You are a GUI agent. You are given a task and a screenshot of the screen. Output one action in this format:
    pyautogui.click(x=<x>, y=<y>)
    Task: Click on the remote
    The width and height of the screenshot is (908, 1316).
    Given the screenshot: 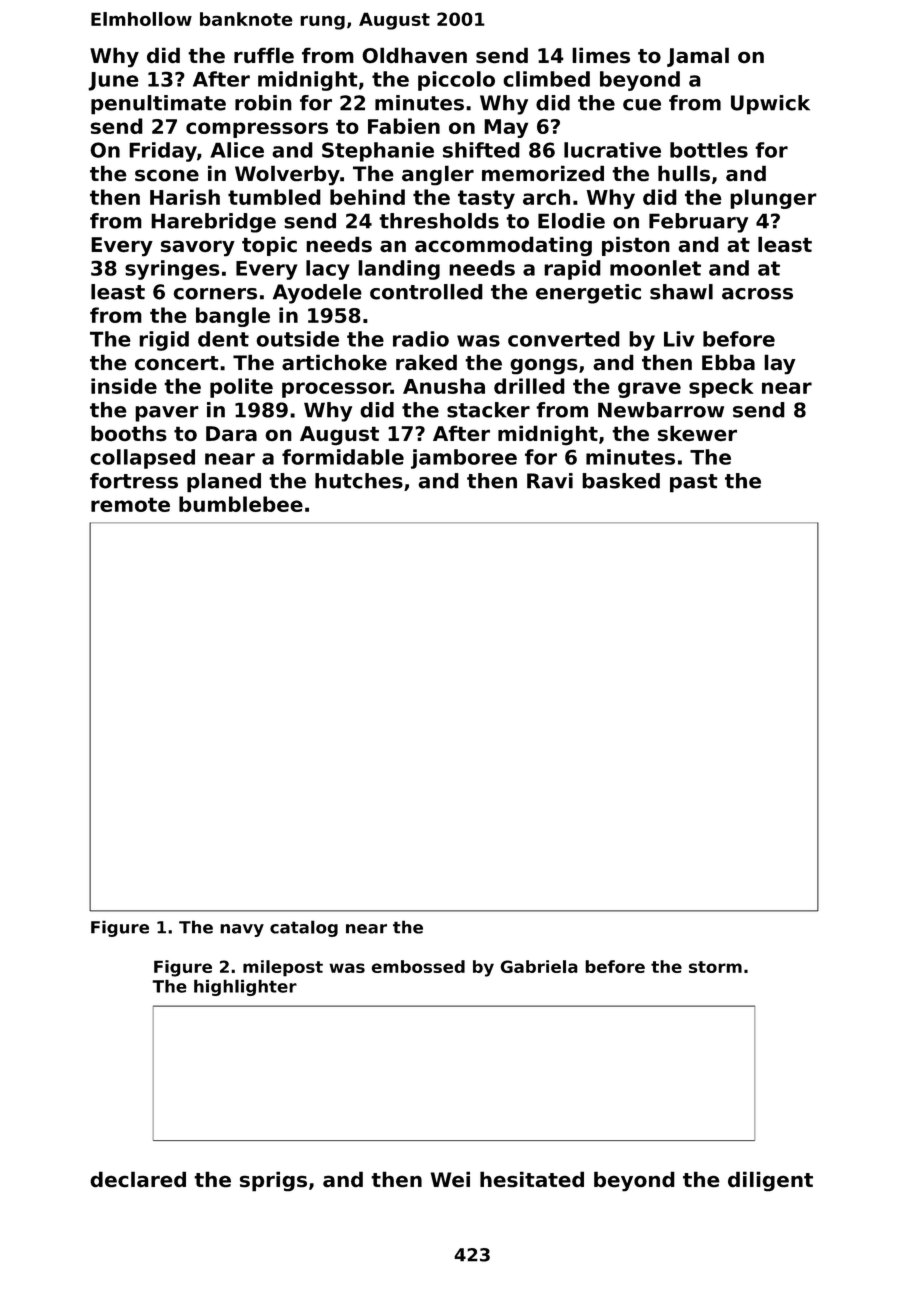 What is the action you would take?
    pyautogui.click(x=130, y=504)
